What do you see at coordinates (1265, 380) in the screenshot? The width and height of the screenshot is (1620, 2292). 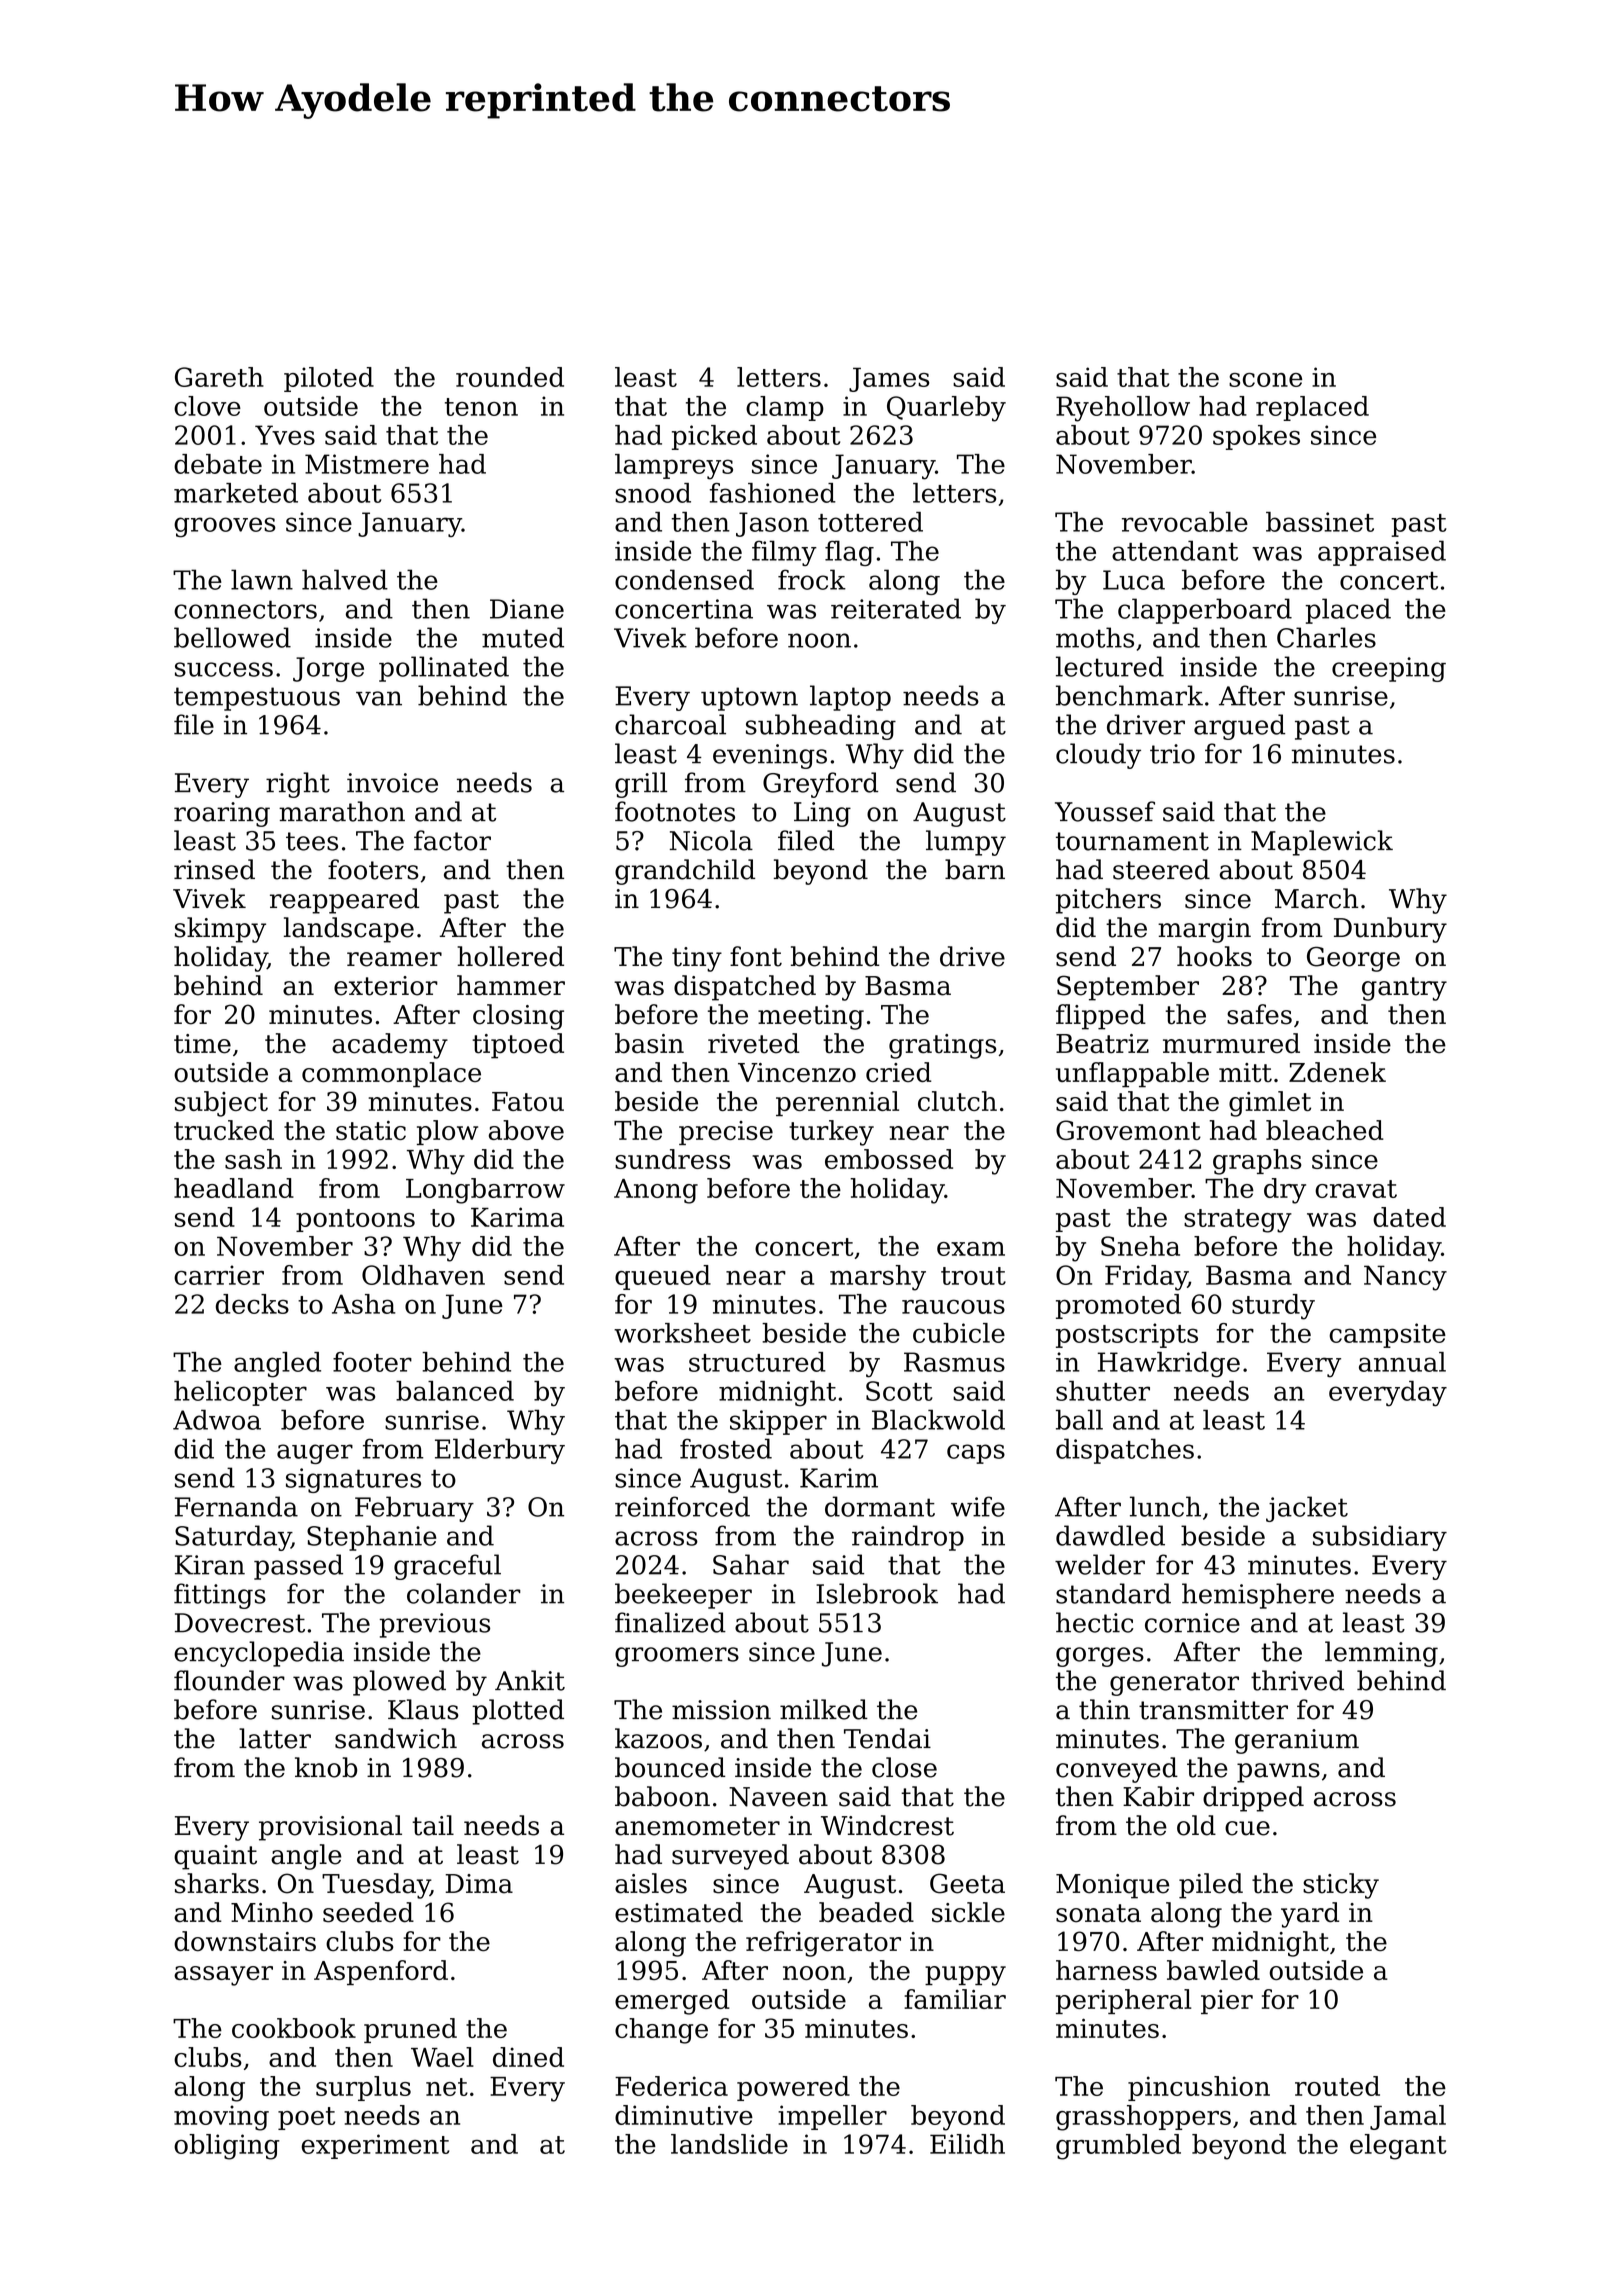 I see `scone` at bounding box center [1265, 380].
